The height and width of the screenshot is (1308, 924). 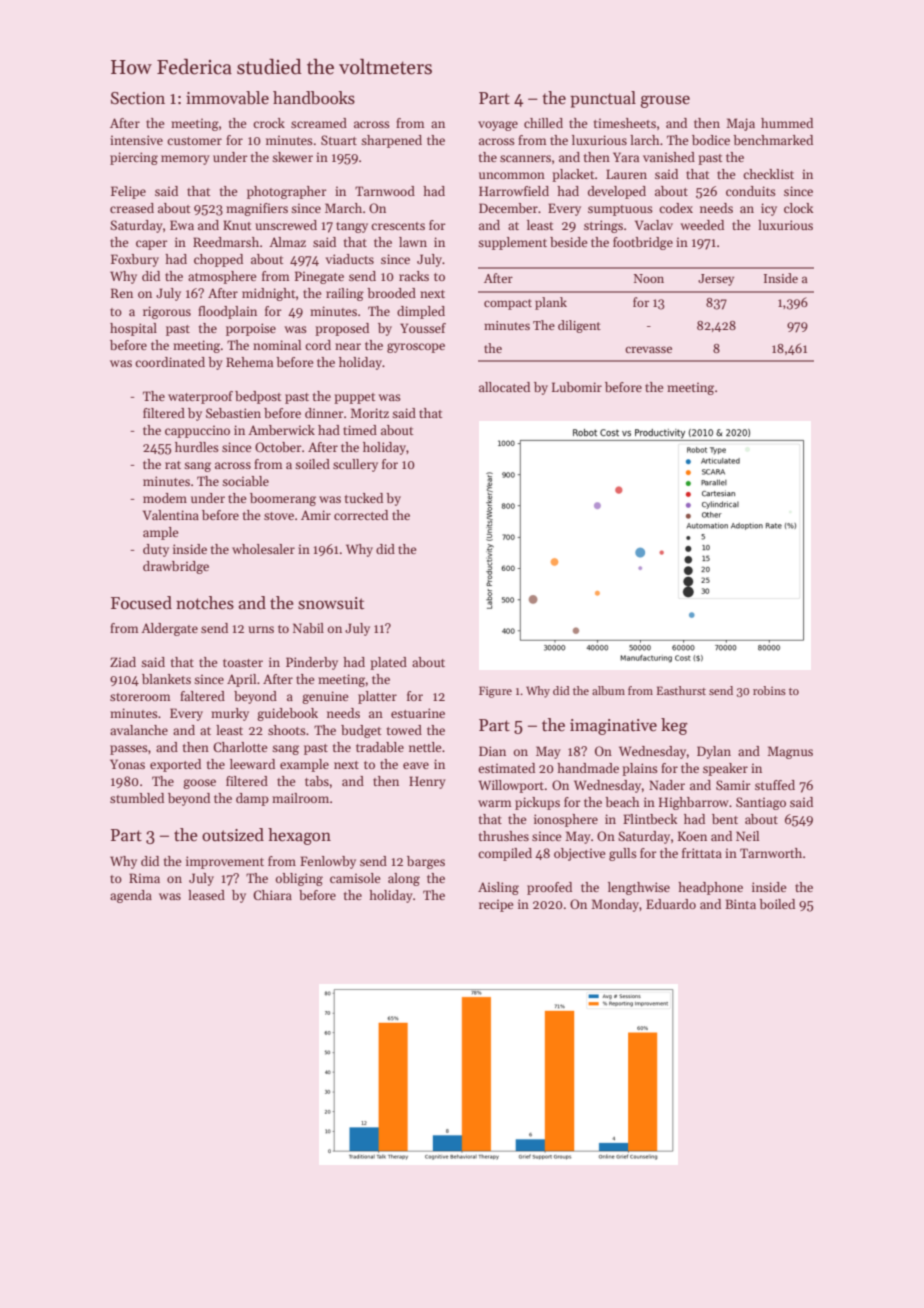 What do you see at coordinates (252, 764) in the screenshot?
I see `leeward` at bounding box center [252, 764].
